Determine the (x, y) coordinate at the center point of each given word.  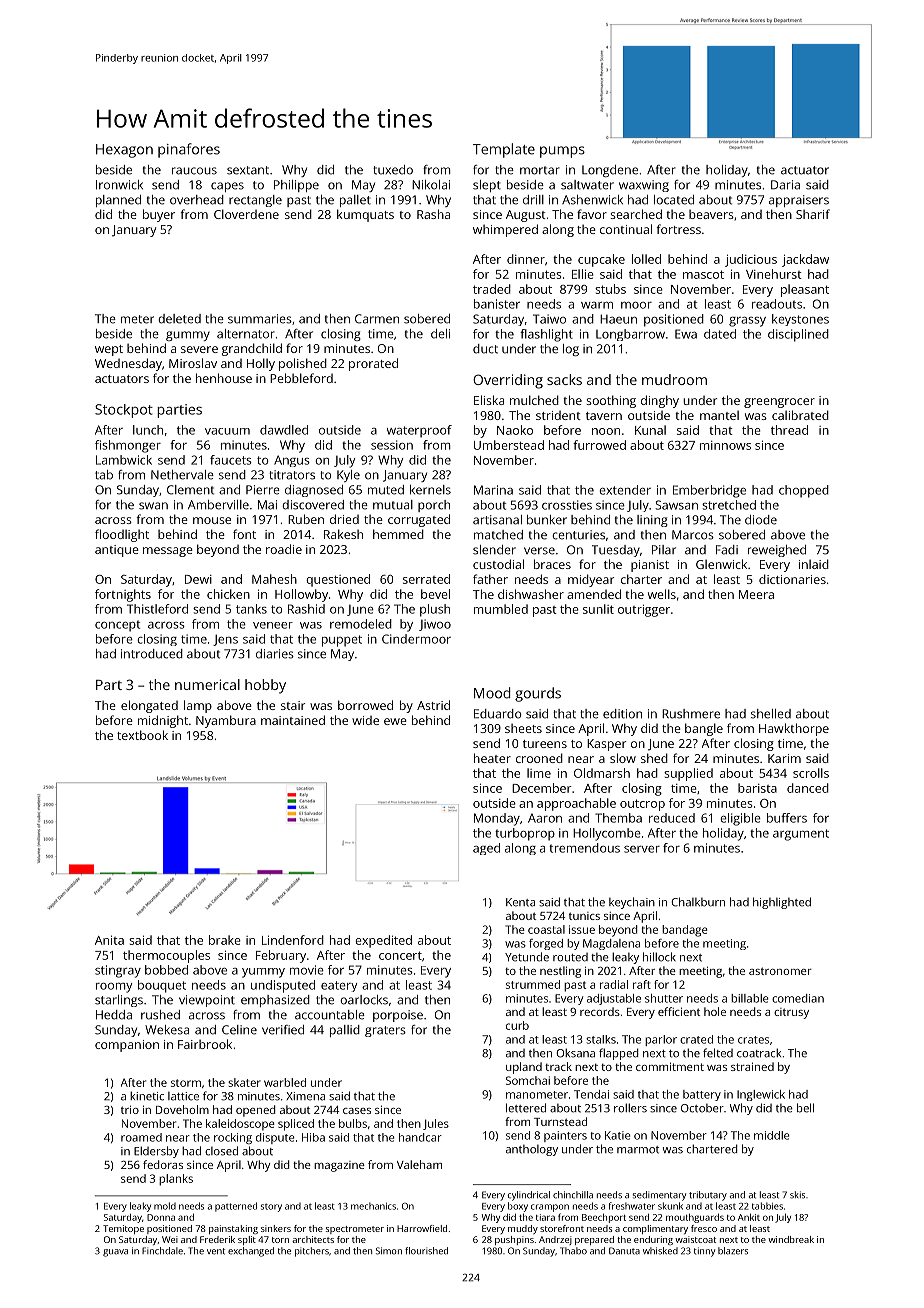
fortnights (123, 595)
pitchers (312, 1252)
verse (539, 551)
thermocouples (166, 956)
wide (365, 720)
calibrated (800, 415)
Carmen (377, 319)
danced (808, 788)
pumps (562, 152)
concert (400, 955)
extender (625, 490)
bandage (685, 931)
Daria (785, 185)
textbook (142, 735)
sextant (248, 170)
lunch (148, 430)
